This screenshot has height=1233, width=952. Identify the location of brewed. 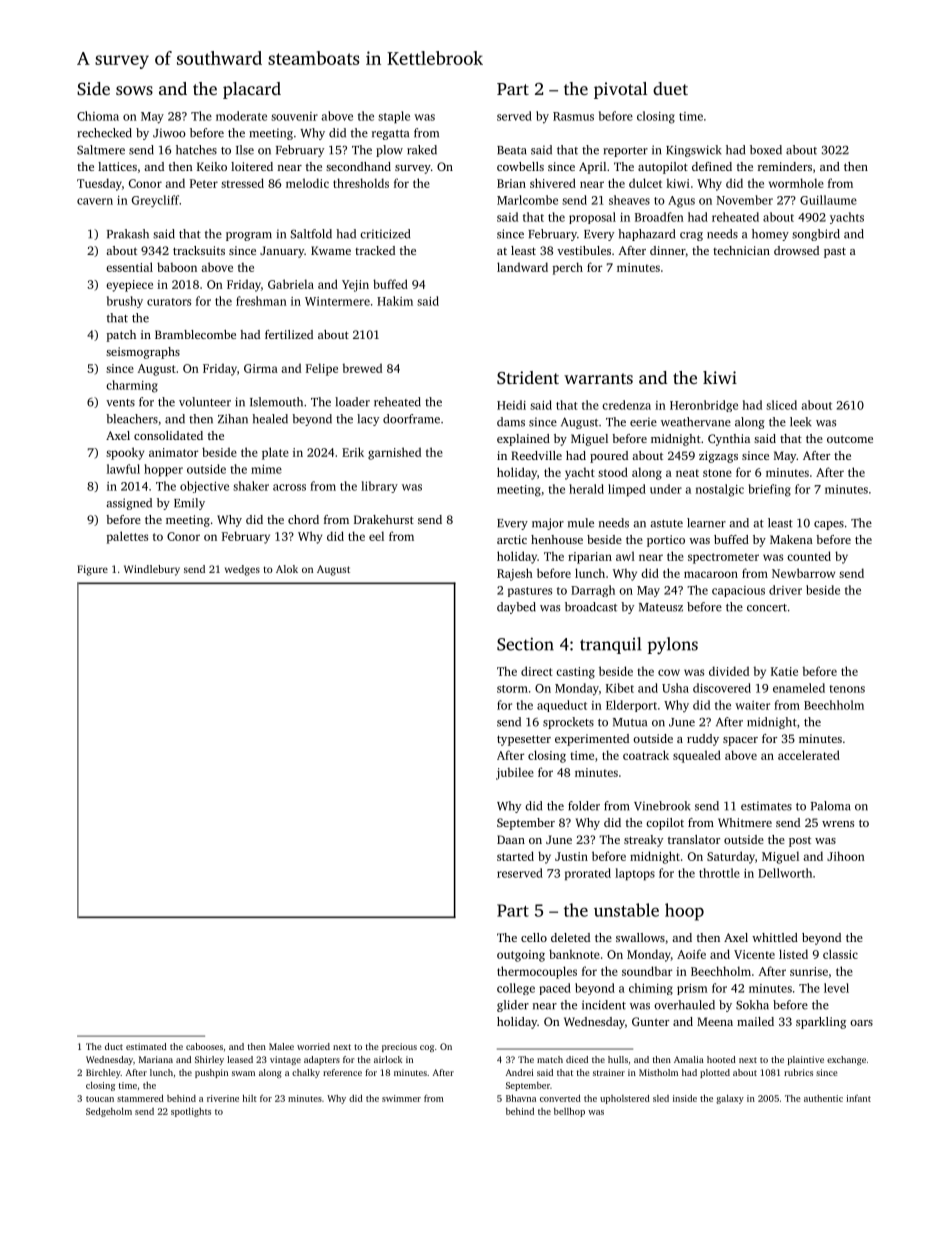
(362, 368).
